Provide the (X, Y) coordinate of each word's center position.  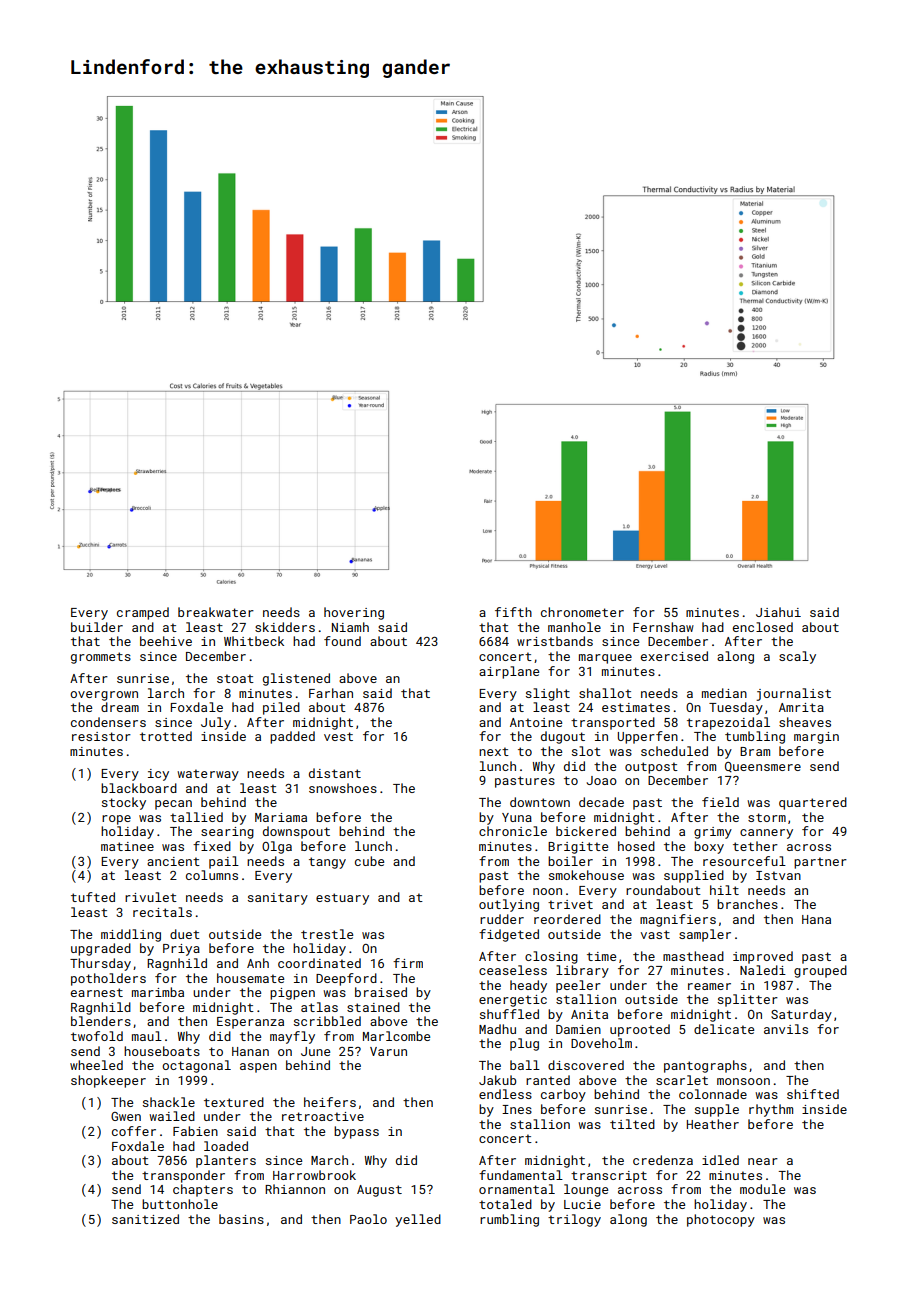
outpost (651, 768)
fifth (513, 612)
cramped (143, 613)
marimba (158, 992)
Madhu (497, 1029)
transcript (609, 1177)
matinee (127, 846)
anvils (786, 1029)
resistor (101, 736)
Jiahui (778, 612)
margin (816, 738)
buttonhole (180, 1204)
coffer (134, 1131)
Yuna (517, 817)
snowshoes (343, 788)
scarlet (682, 1080)
